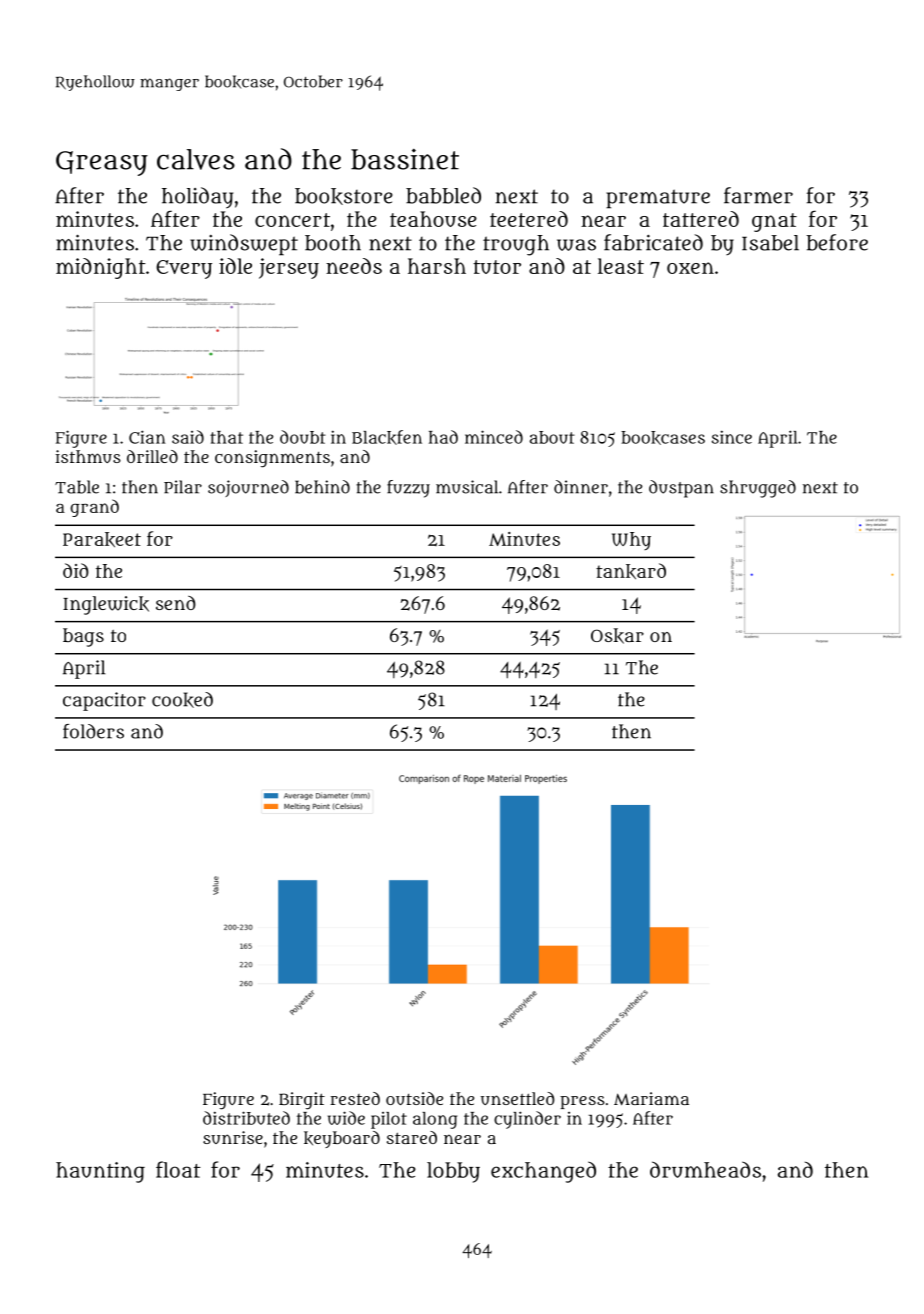  I want to click on midnight, so click(100, 268).
